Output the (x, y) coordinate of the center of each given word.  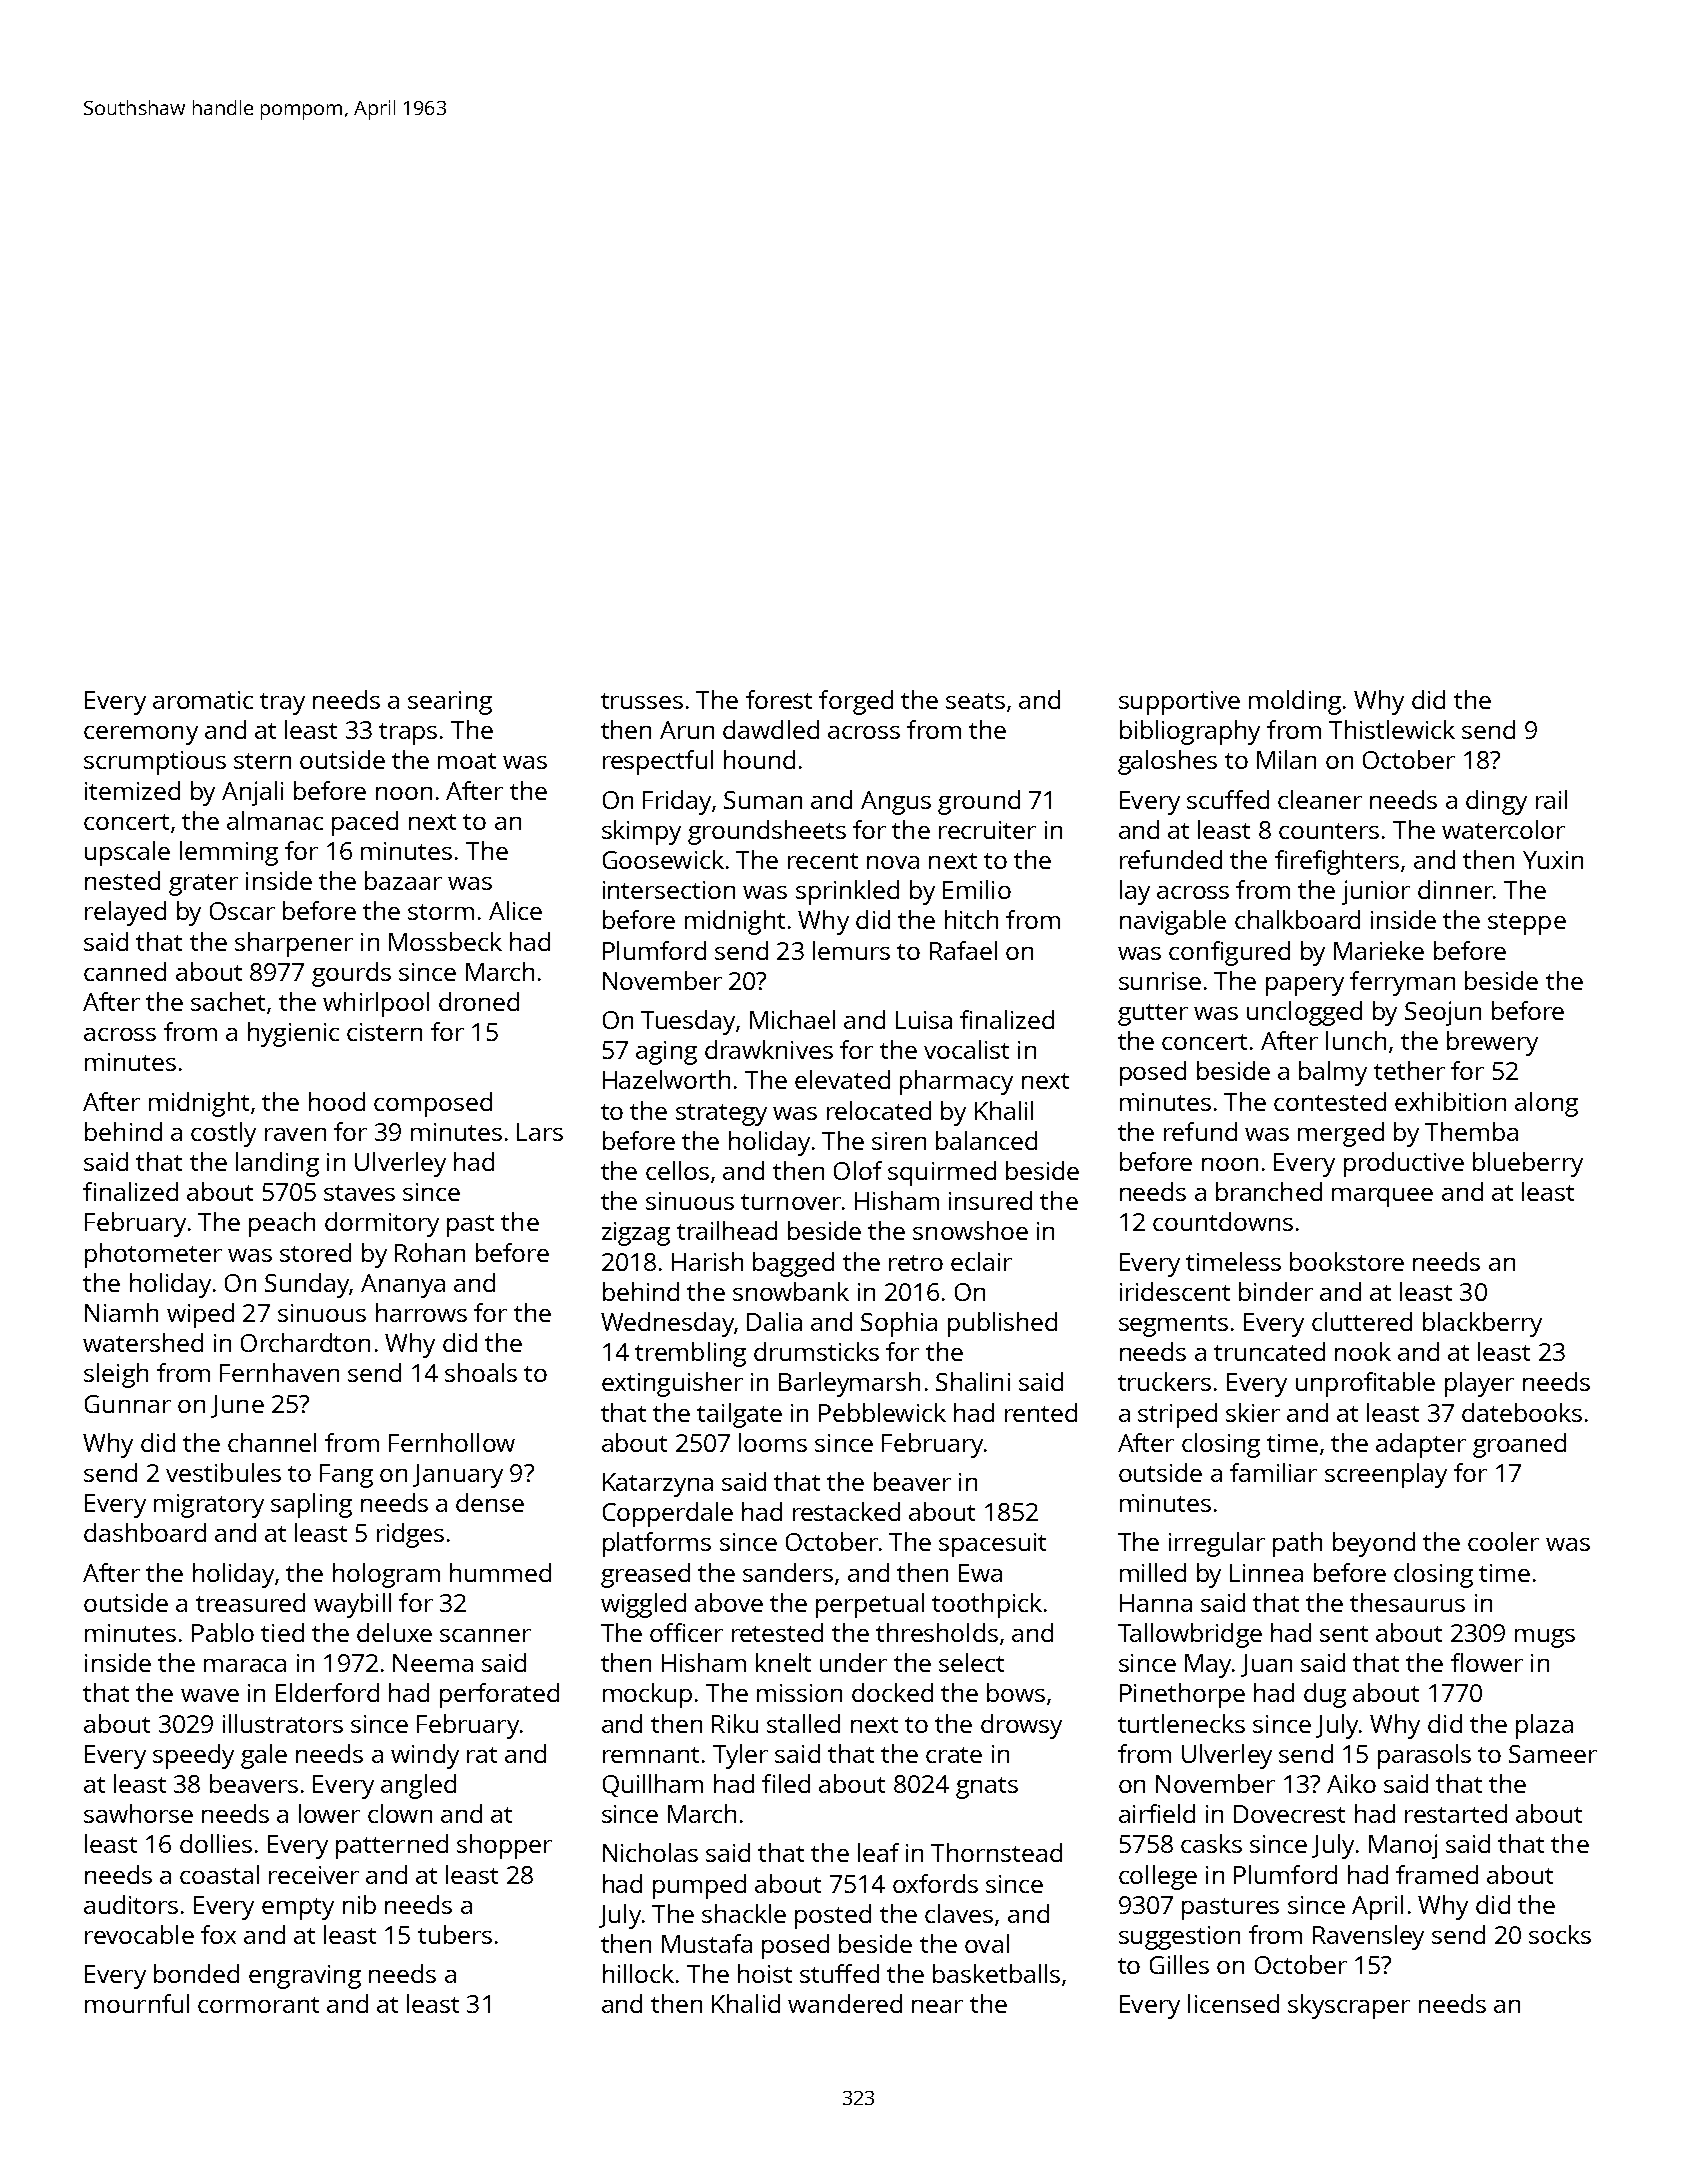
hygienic (293, 1034)
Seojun (1443, 1013)
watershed (143, 1342)
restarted (1456, 1813)
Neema (433, 1663)
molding (1295, 702)
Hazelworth (666, 1079)
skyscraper (1349, 2006)
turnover (791, 1202)
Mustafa (707, 1943)
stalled (803, 1723)
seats (975, 701)
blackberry (1482, 1324)
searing (450, 703)
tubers (455, 1934)
